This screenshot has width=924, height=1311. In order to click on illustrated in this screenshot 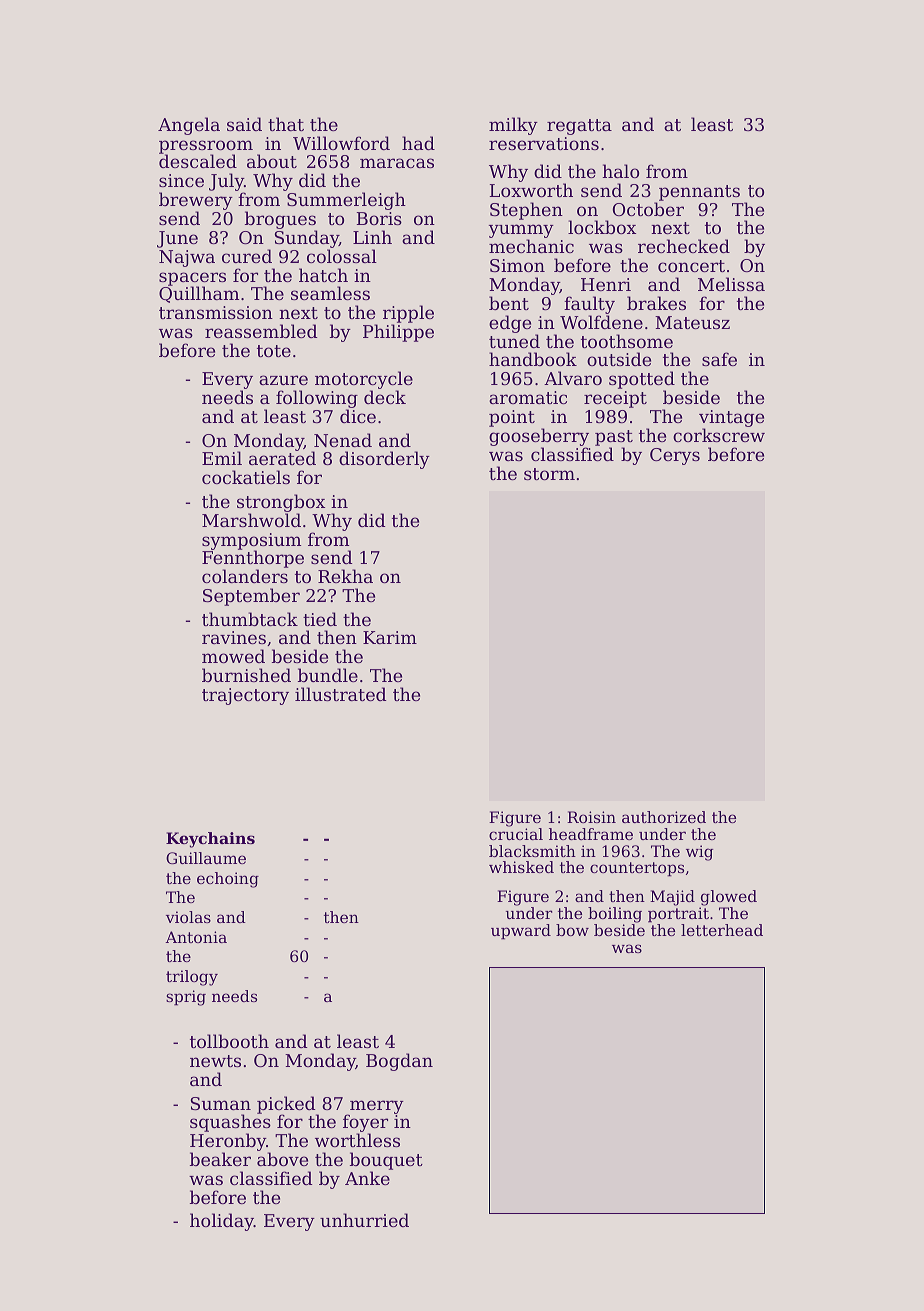, I will do `click(340, 694)`.
